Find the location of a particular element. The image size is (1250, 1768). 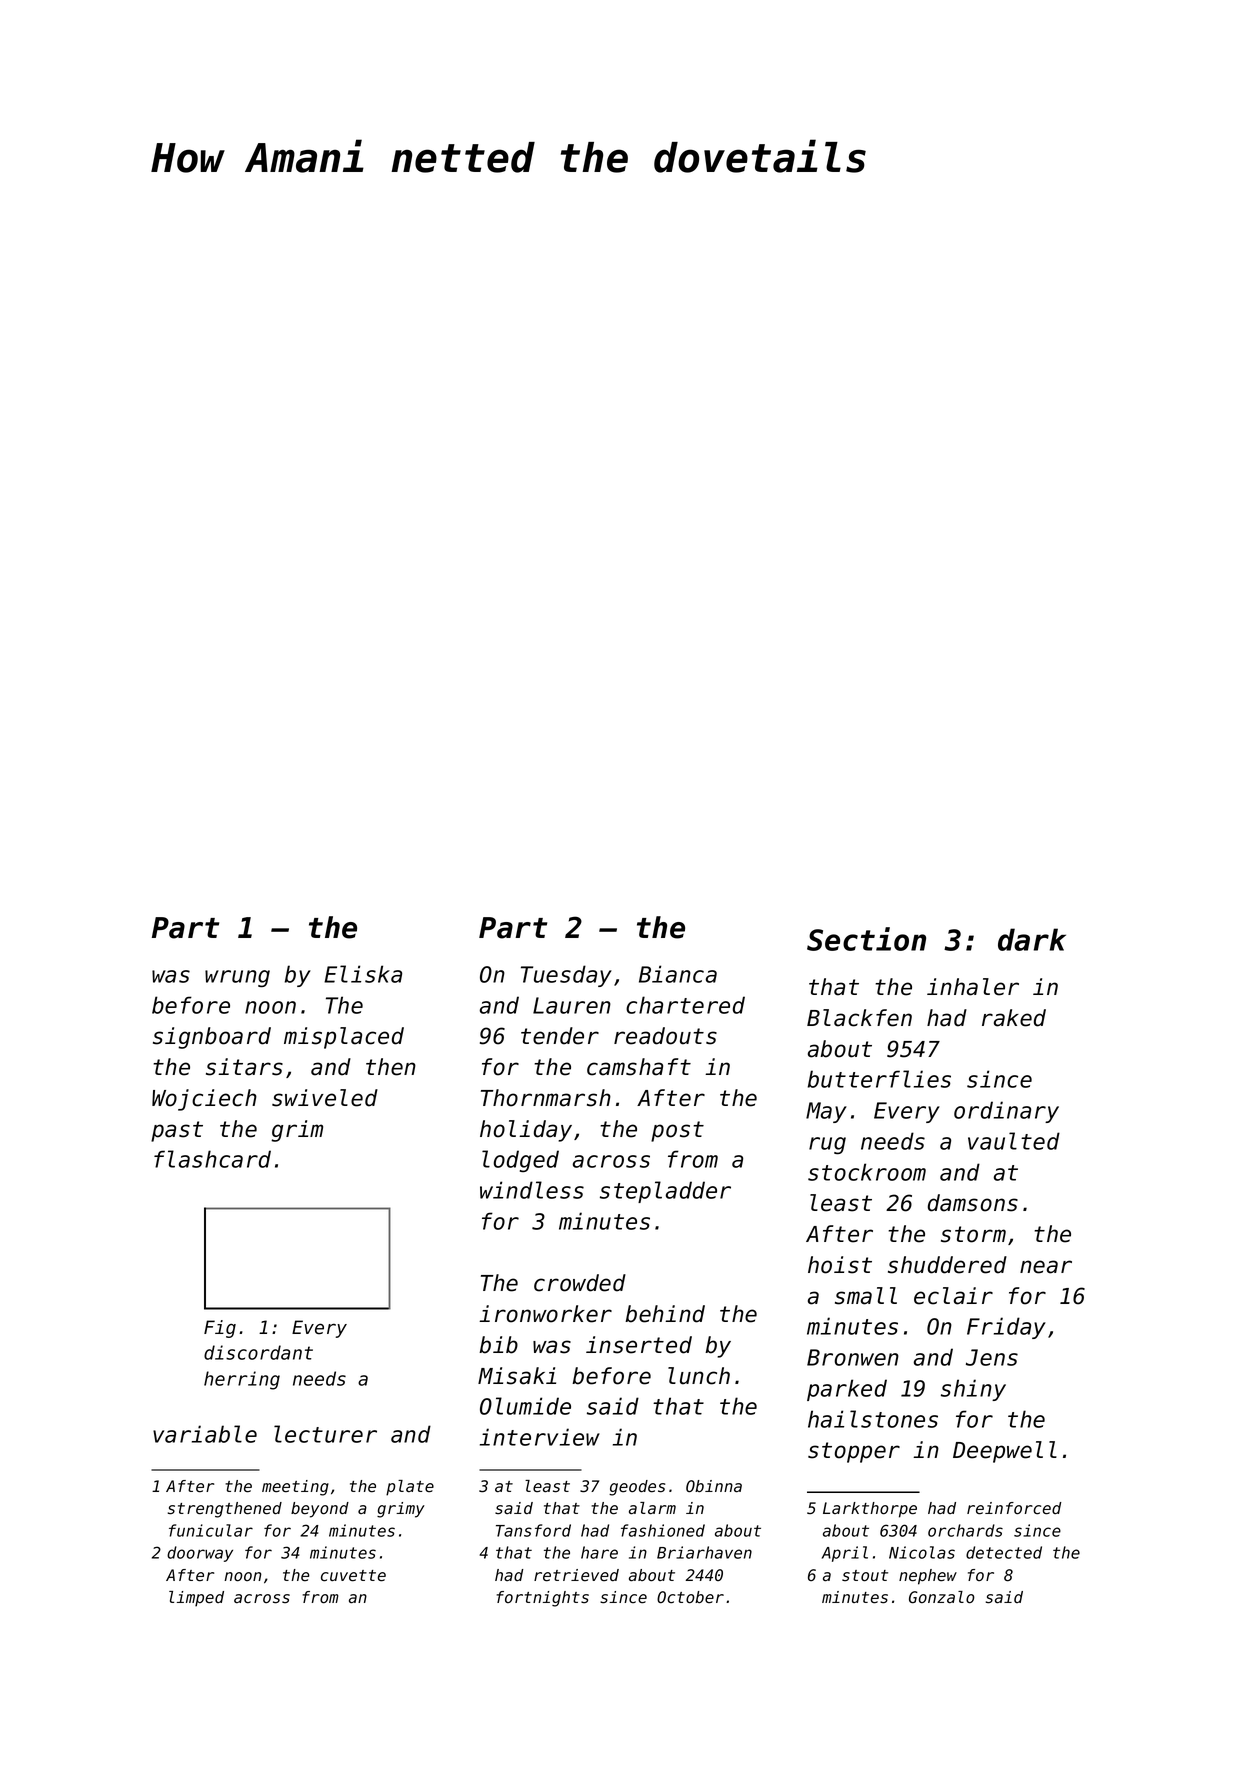

Wojciech is located at coordinates (204, 1100).
